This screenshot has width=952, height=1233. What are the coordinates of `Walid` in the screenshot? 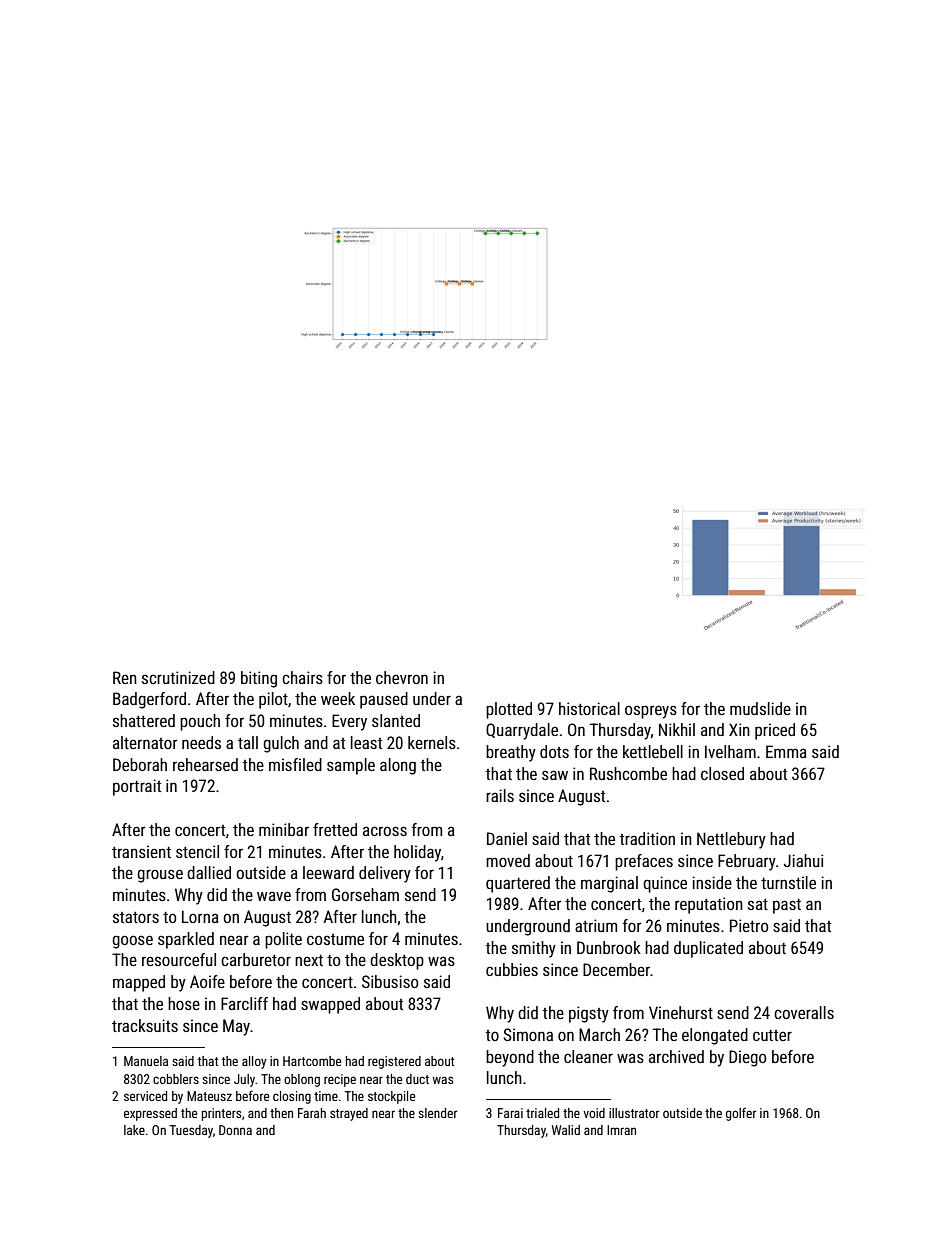 It's located at (566, 1130).
